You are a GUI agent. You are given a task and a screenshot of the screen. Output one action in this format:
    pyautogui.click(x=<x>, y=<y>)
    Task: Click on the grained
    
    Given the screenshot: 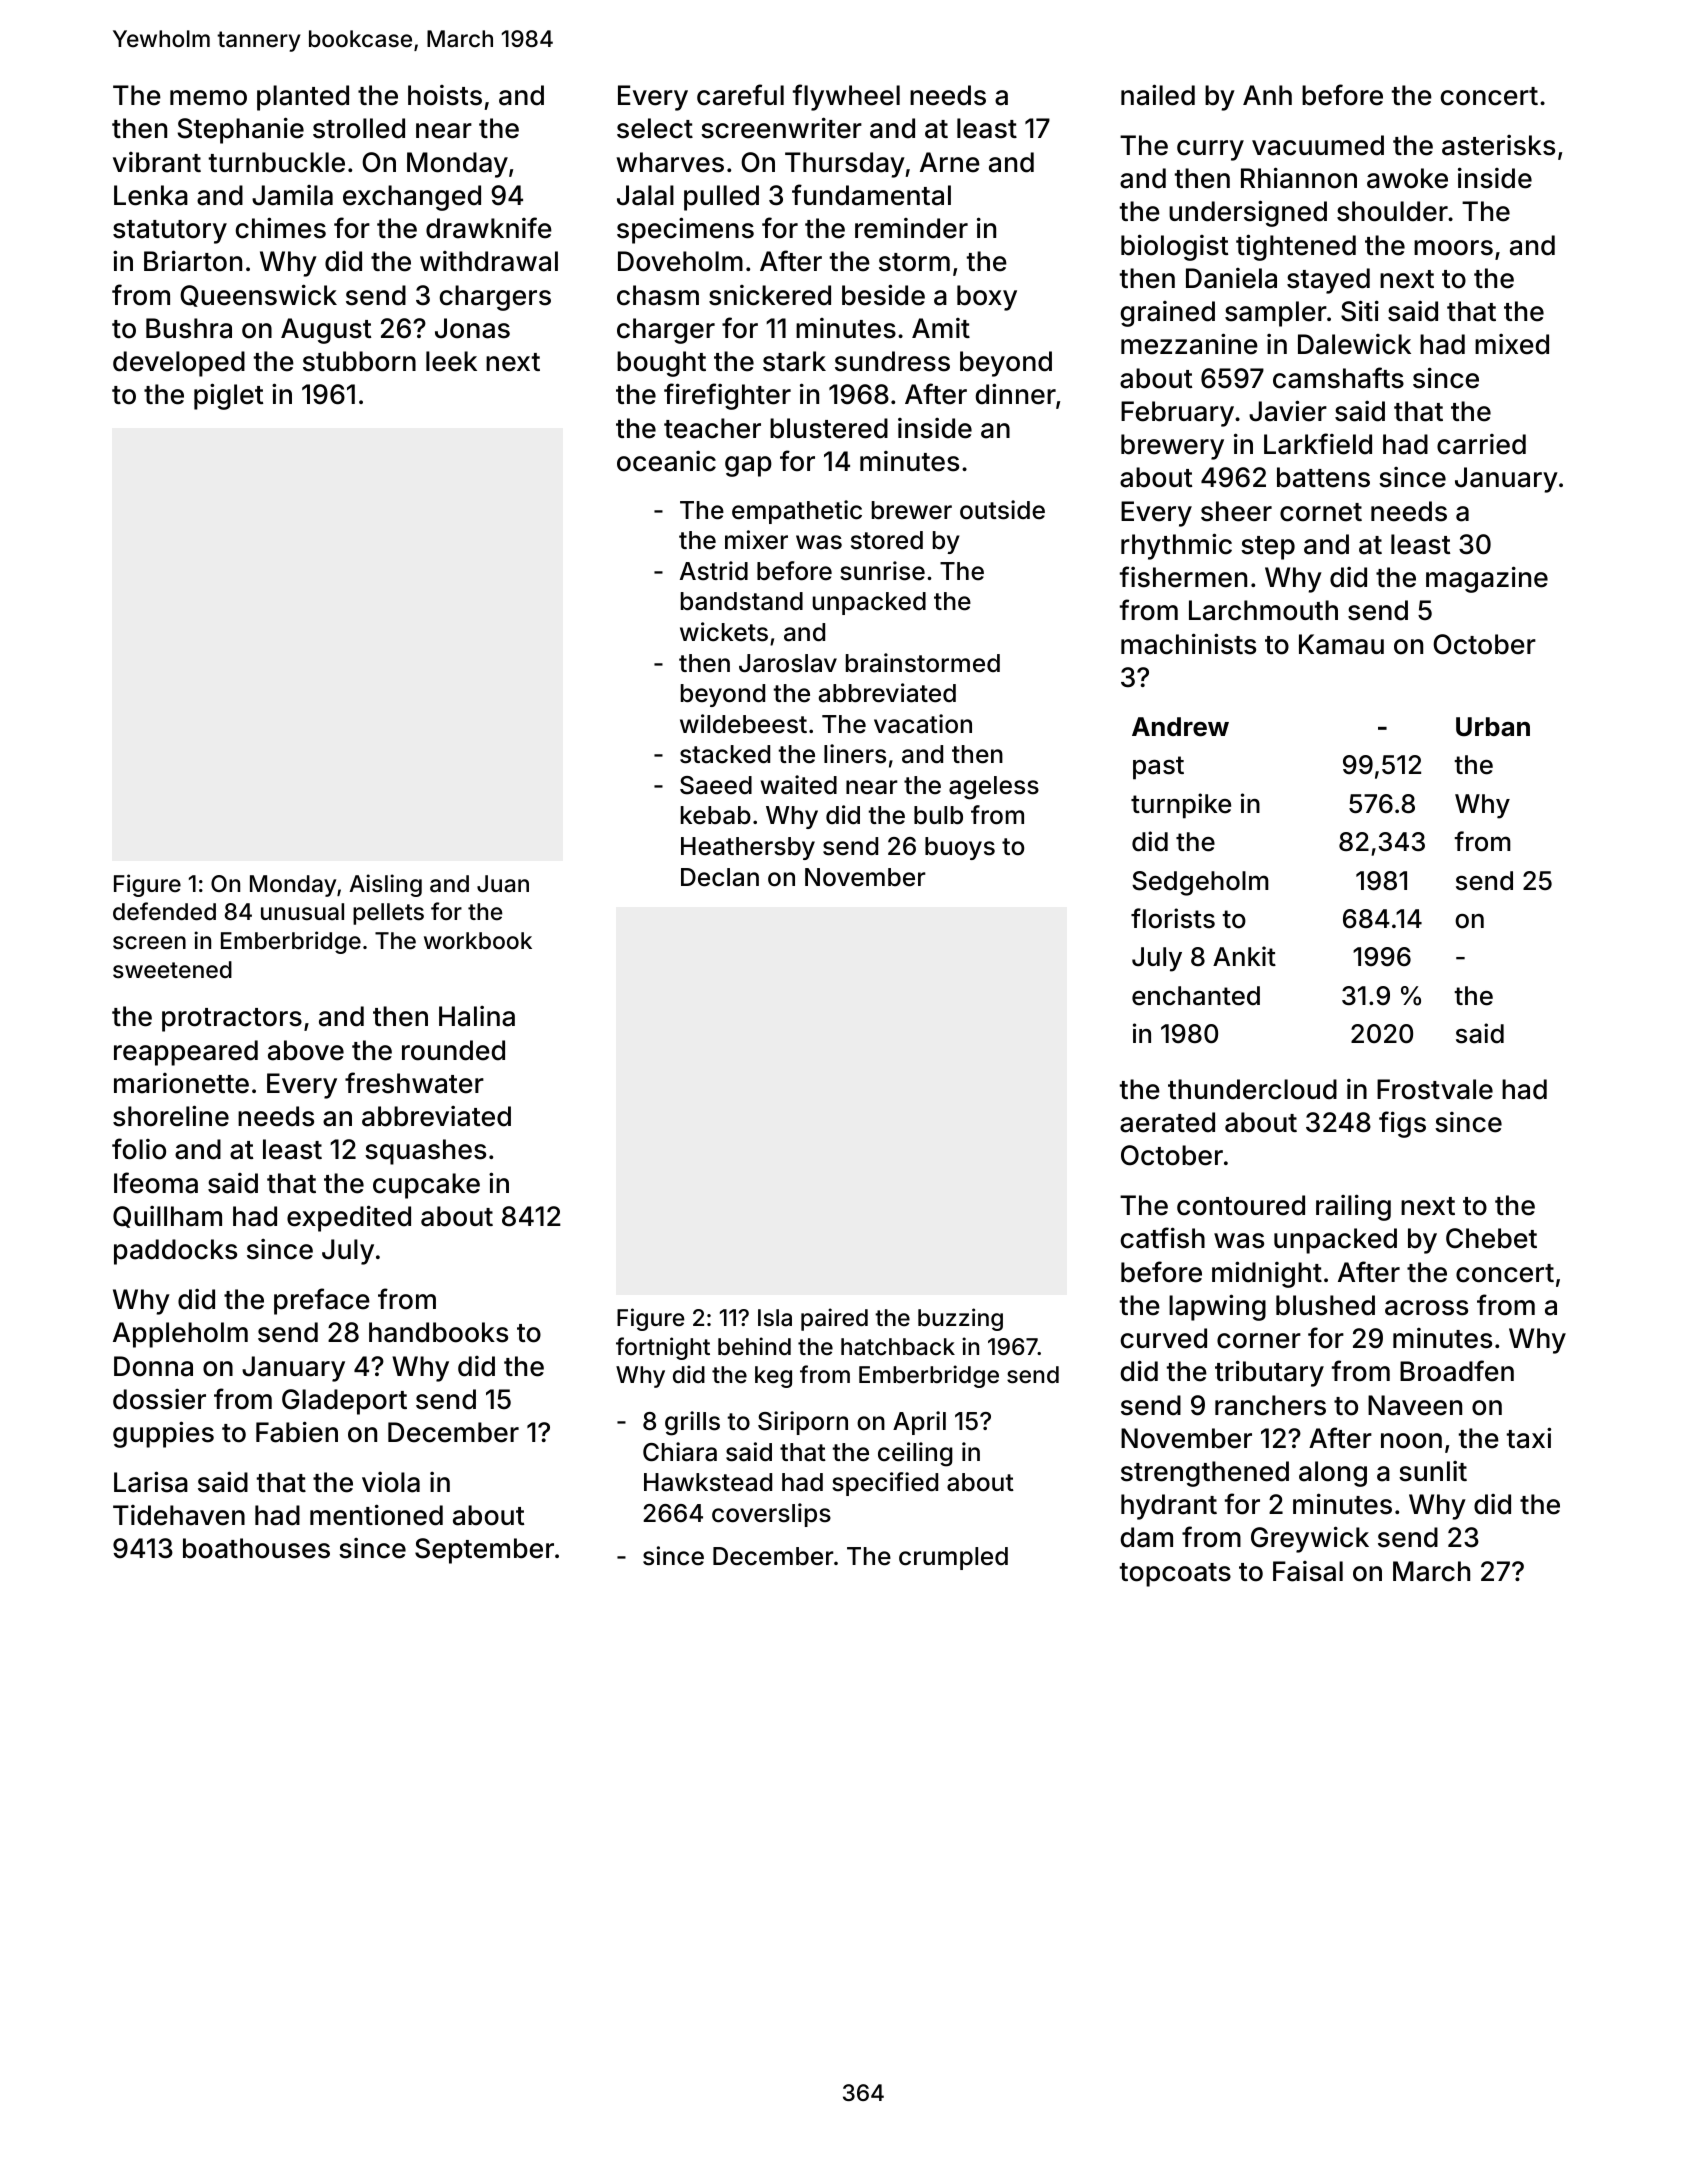 What is the action you would take?
    pyautogui.click(x=1168, y=314)
